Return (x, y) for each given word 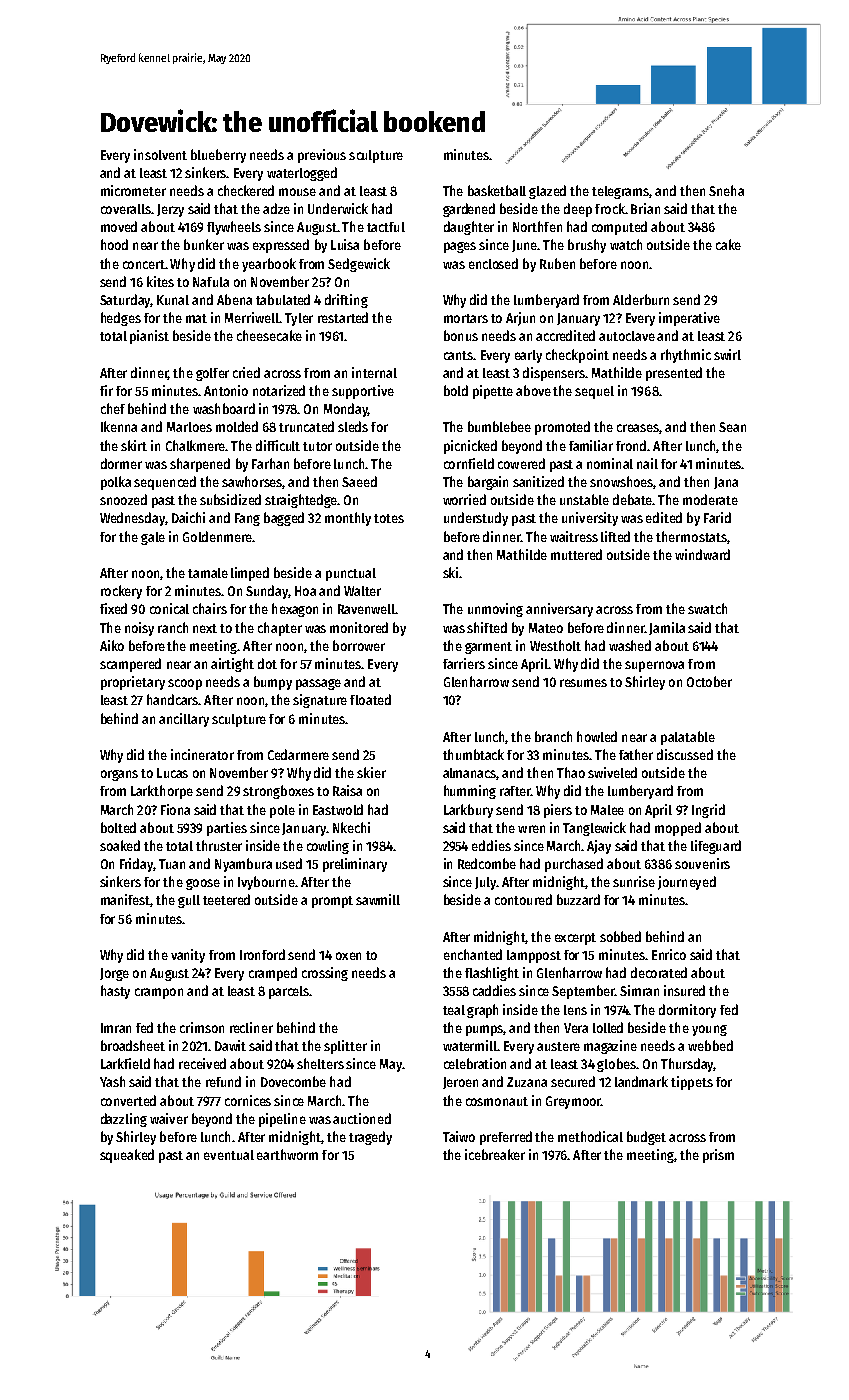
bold (456, 390)
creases (638, 428)
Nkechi (351, 827)
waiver (169, 1118)
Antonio (226, 390)
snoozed (123, 499)
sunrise (634, 881)
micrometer (133, 190)
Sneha (726, 190)
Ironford (262, 954)
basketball (497, 190)
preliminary (355, 865)
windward (702, 554)
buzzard (578, 899)
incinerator (202, 754)
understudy (476, 519)
